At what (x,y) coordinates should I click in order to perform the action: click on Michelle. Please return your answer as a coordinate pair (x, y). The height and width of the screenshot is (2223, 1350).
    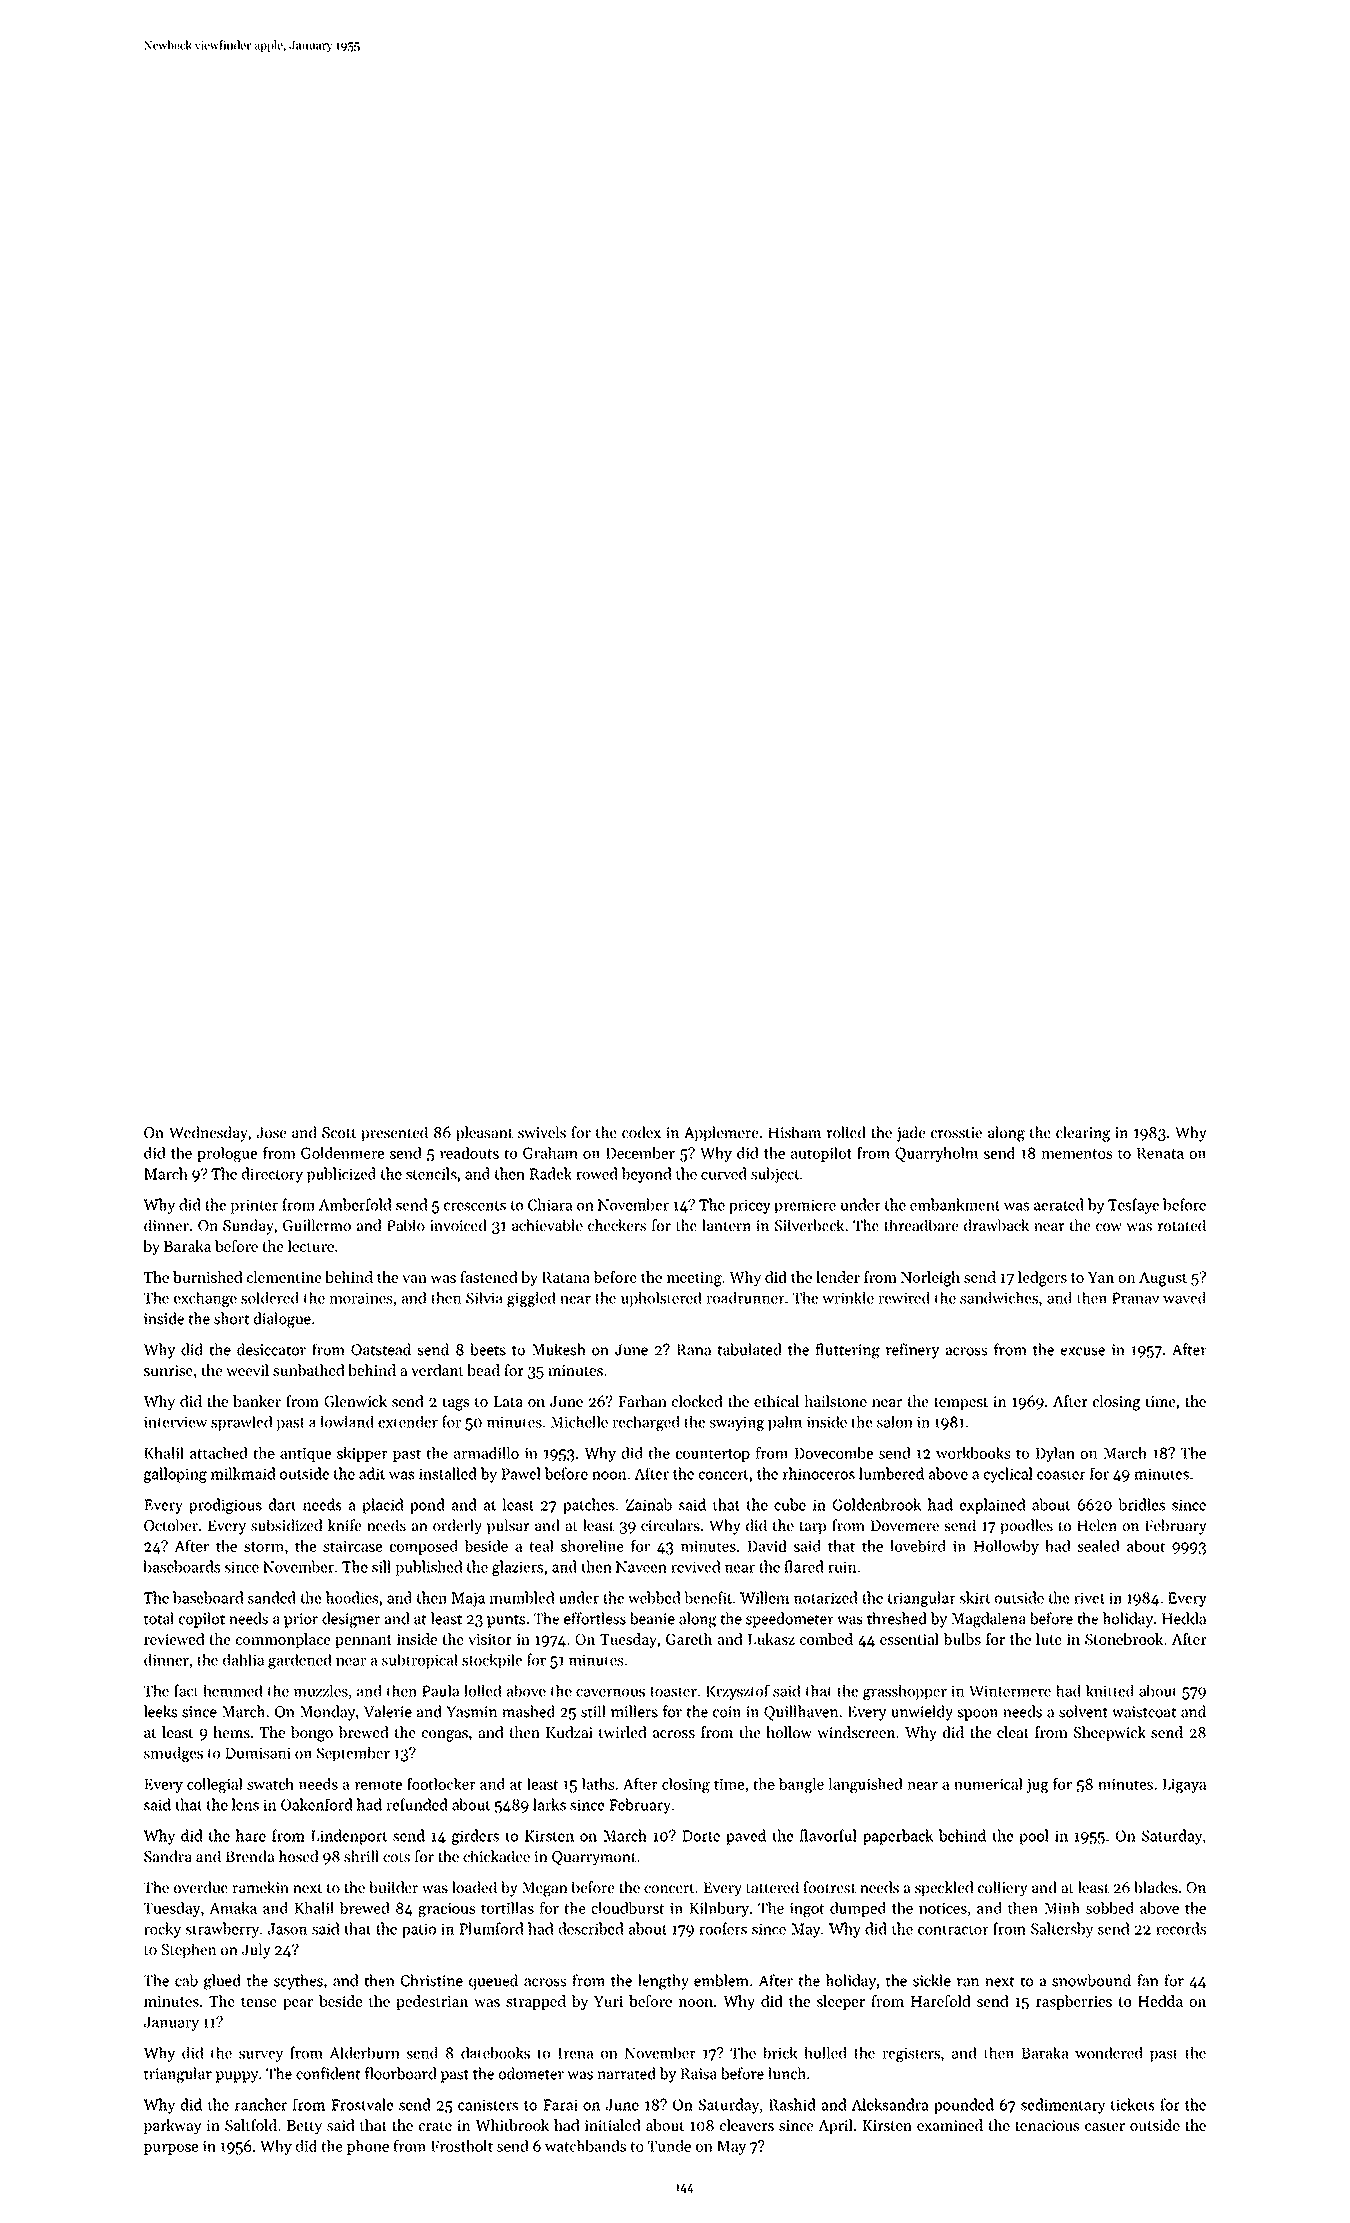
    Looking at the image, I should click on (579, 1422).
